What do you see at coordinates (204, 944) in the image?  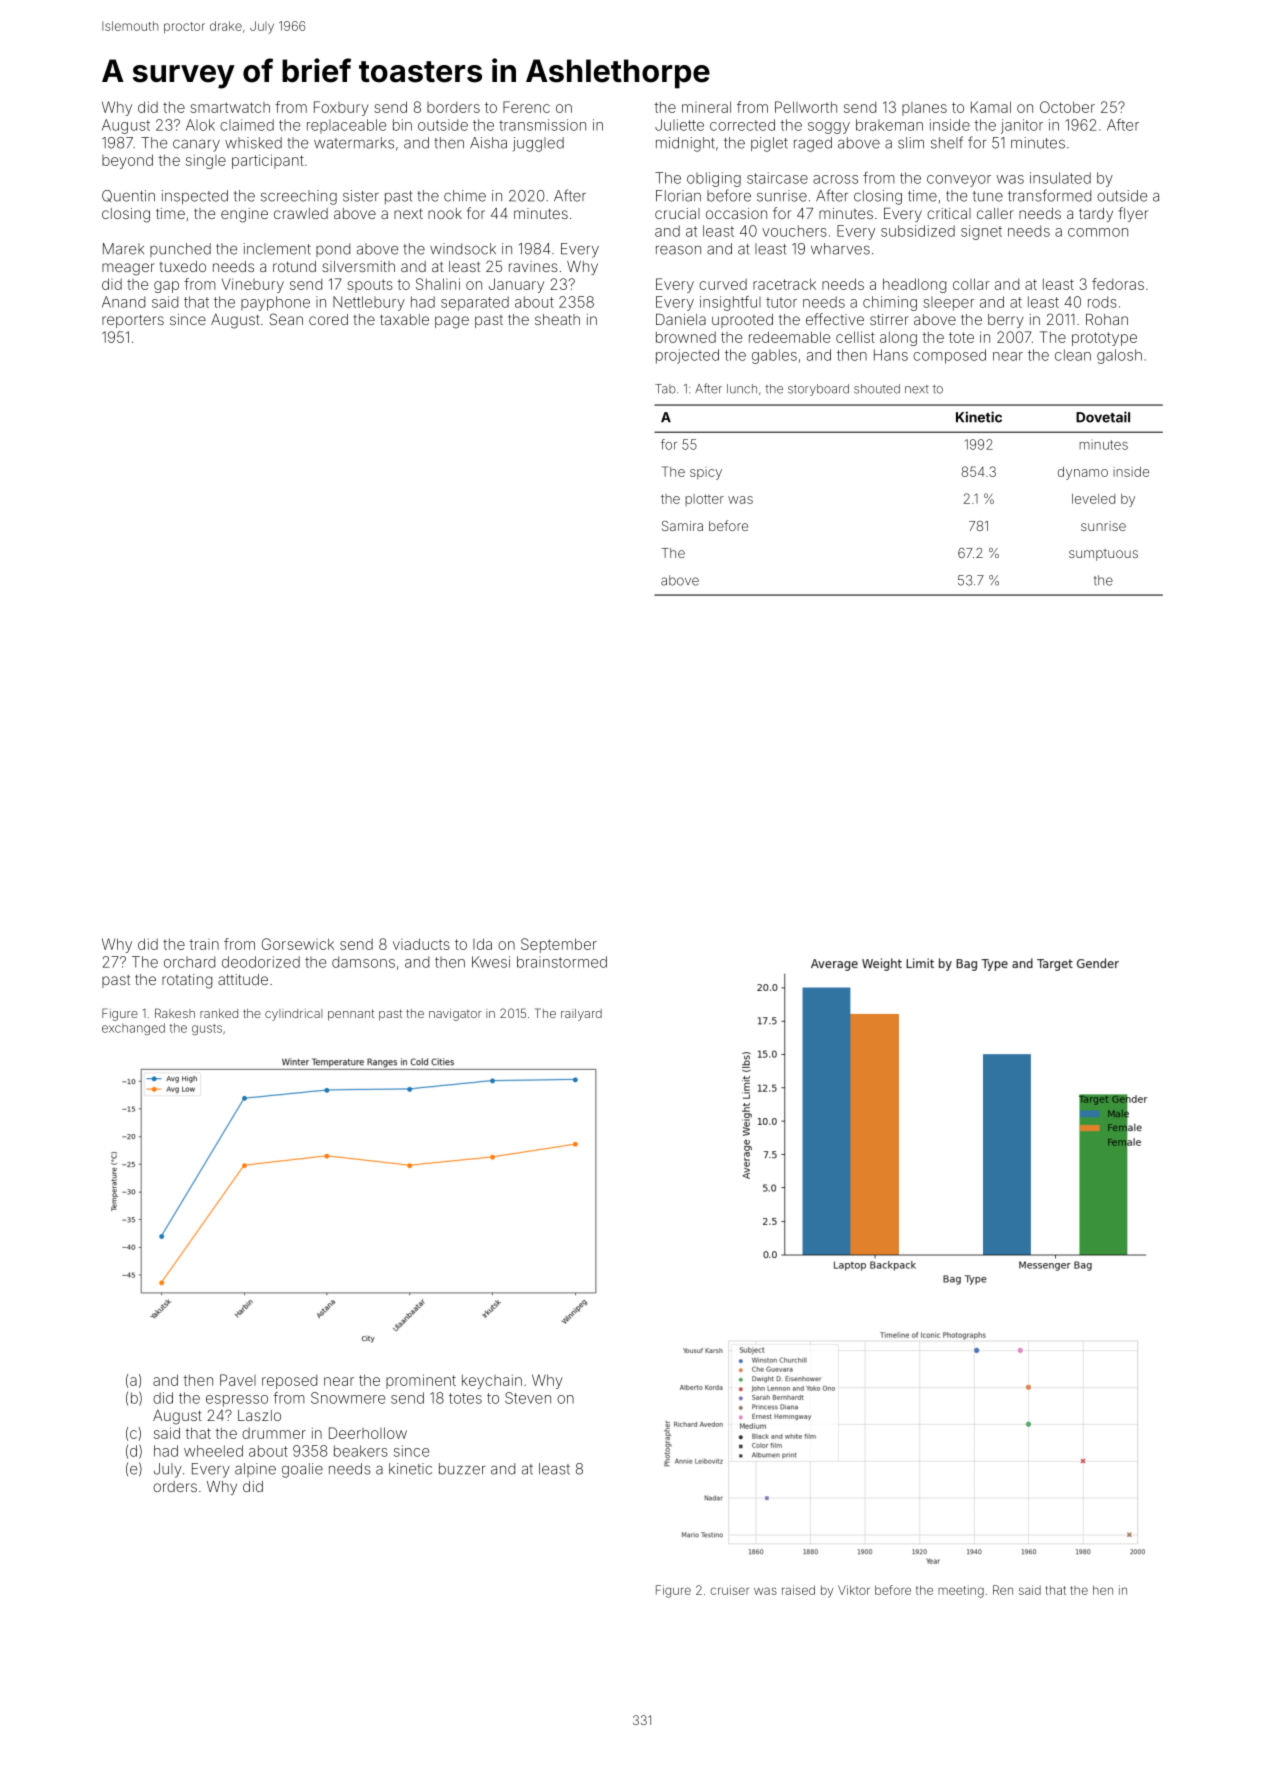 I see `train` at bounding box center [204, 944].
